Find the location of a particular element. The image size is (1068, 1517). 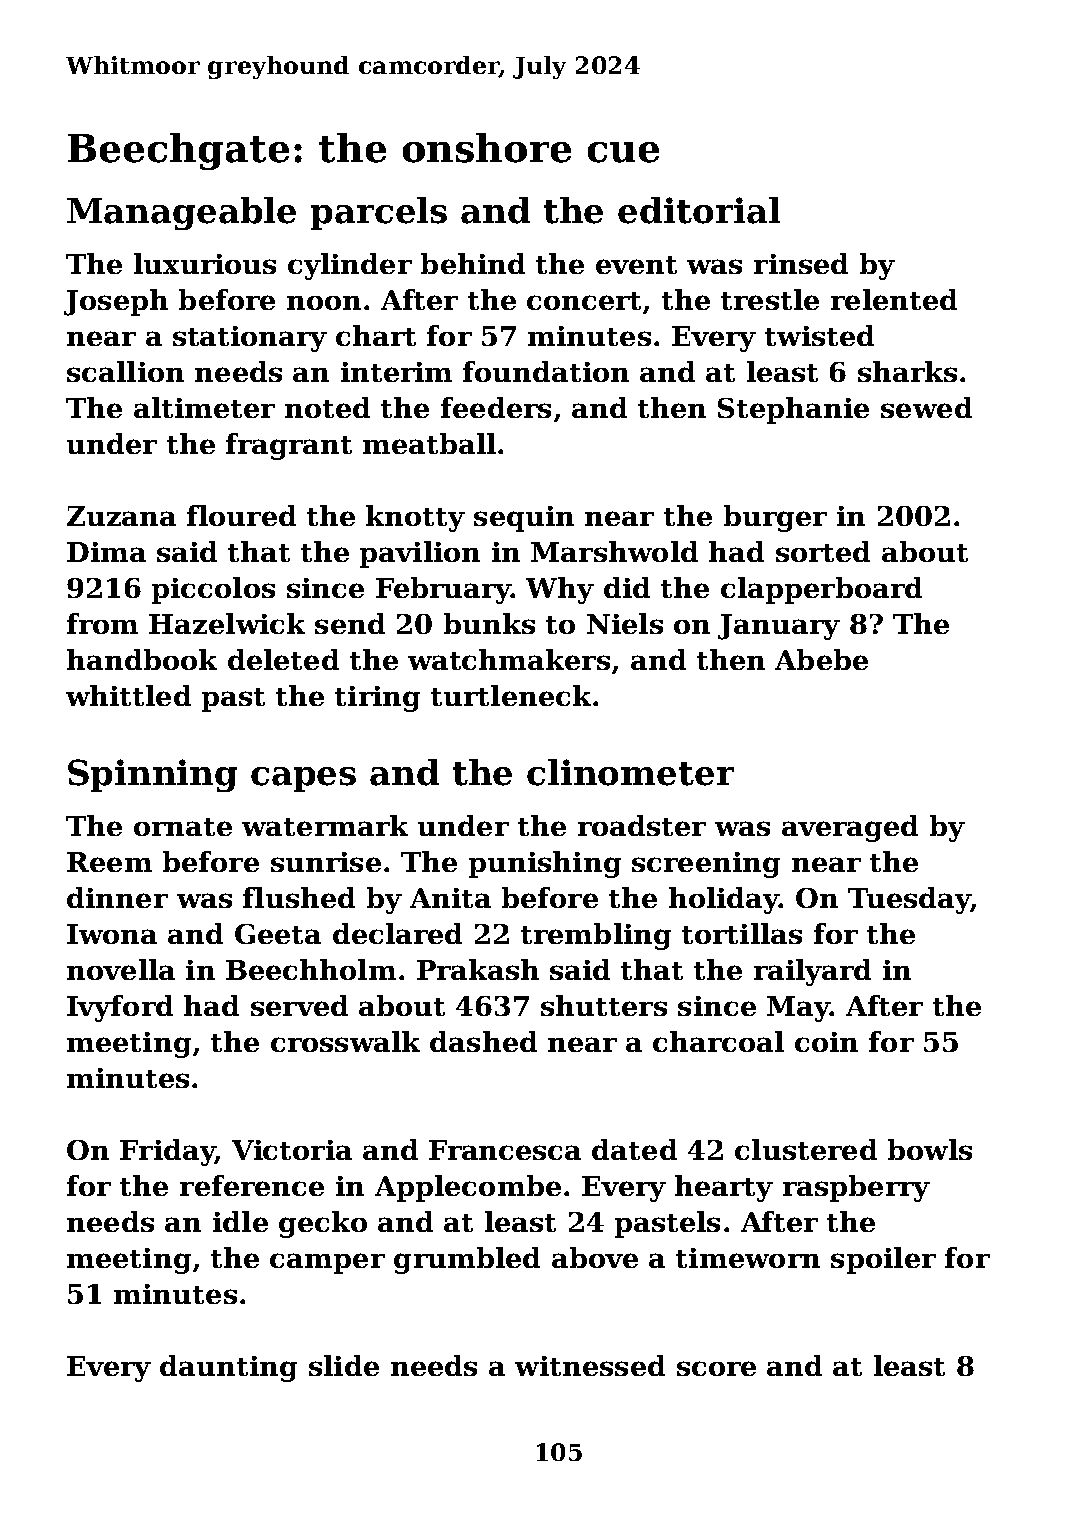

bowls is located at coordinates (930, 1149).
